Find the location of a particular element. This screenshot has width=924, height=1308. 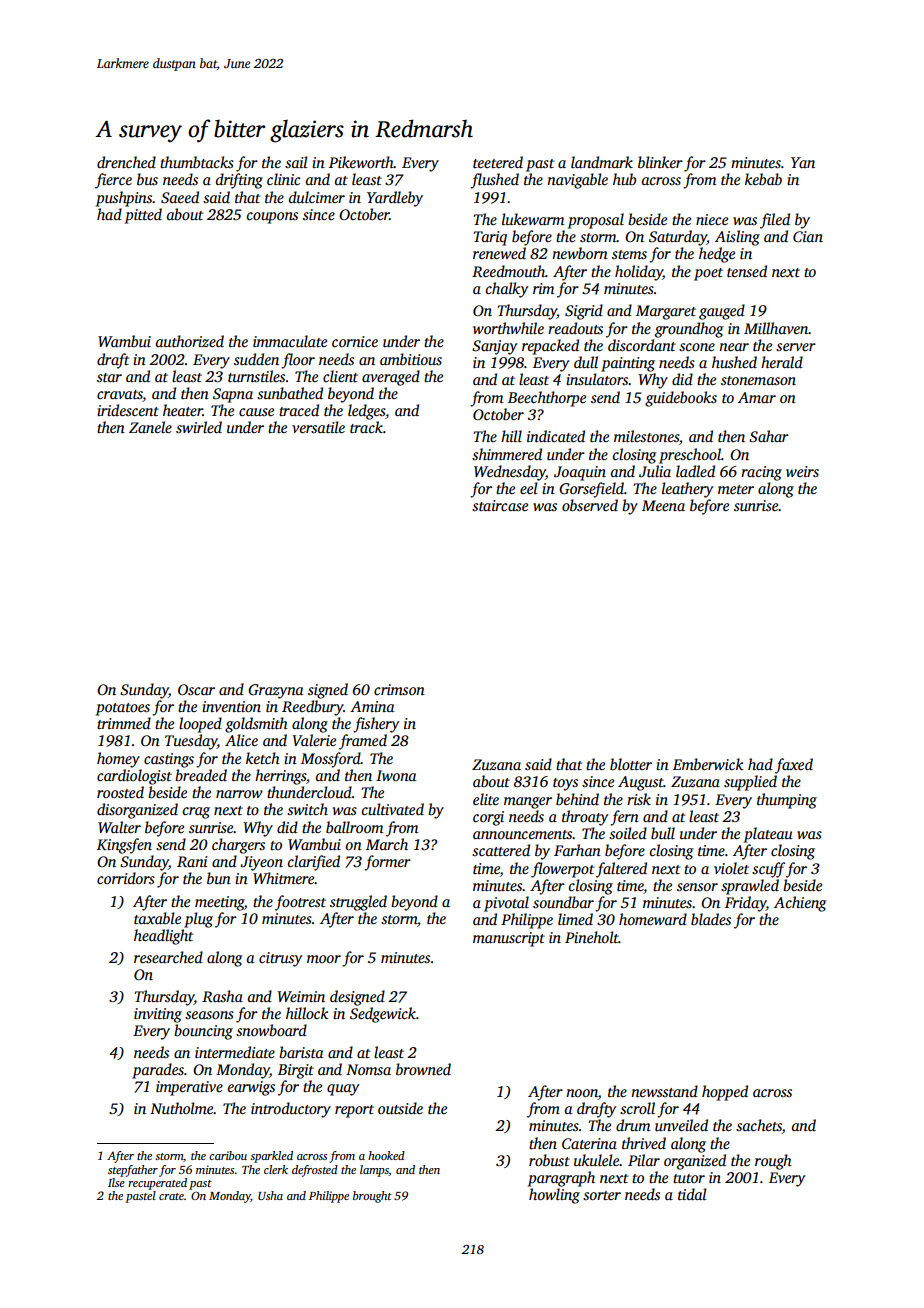

Achieng is located at coordinates (800, 904).
